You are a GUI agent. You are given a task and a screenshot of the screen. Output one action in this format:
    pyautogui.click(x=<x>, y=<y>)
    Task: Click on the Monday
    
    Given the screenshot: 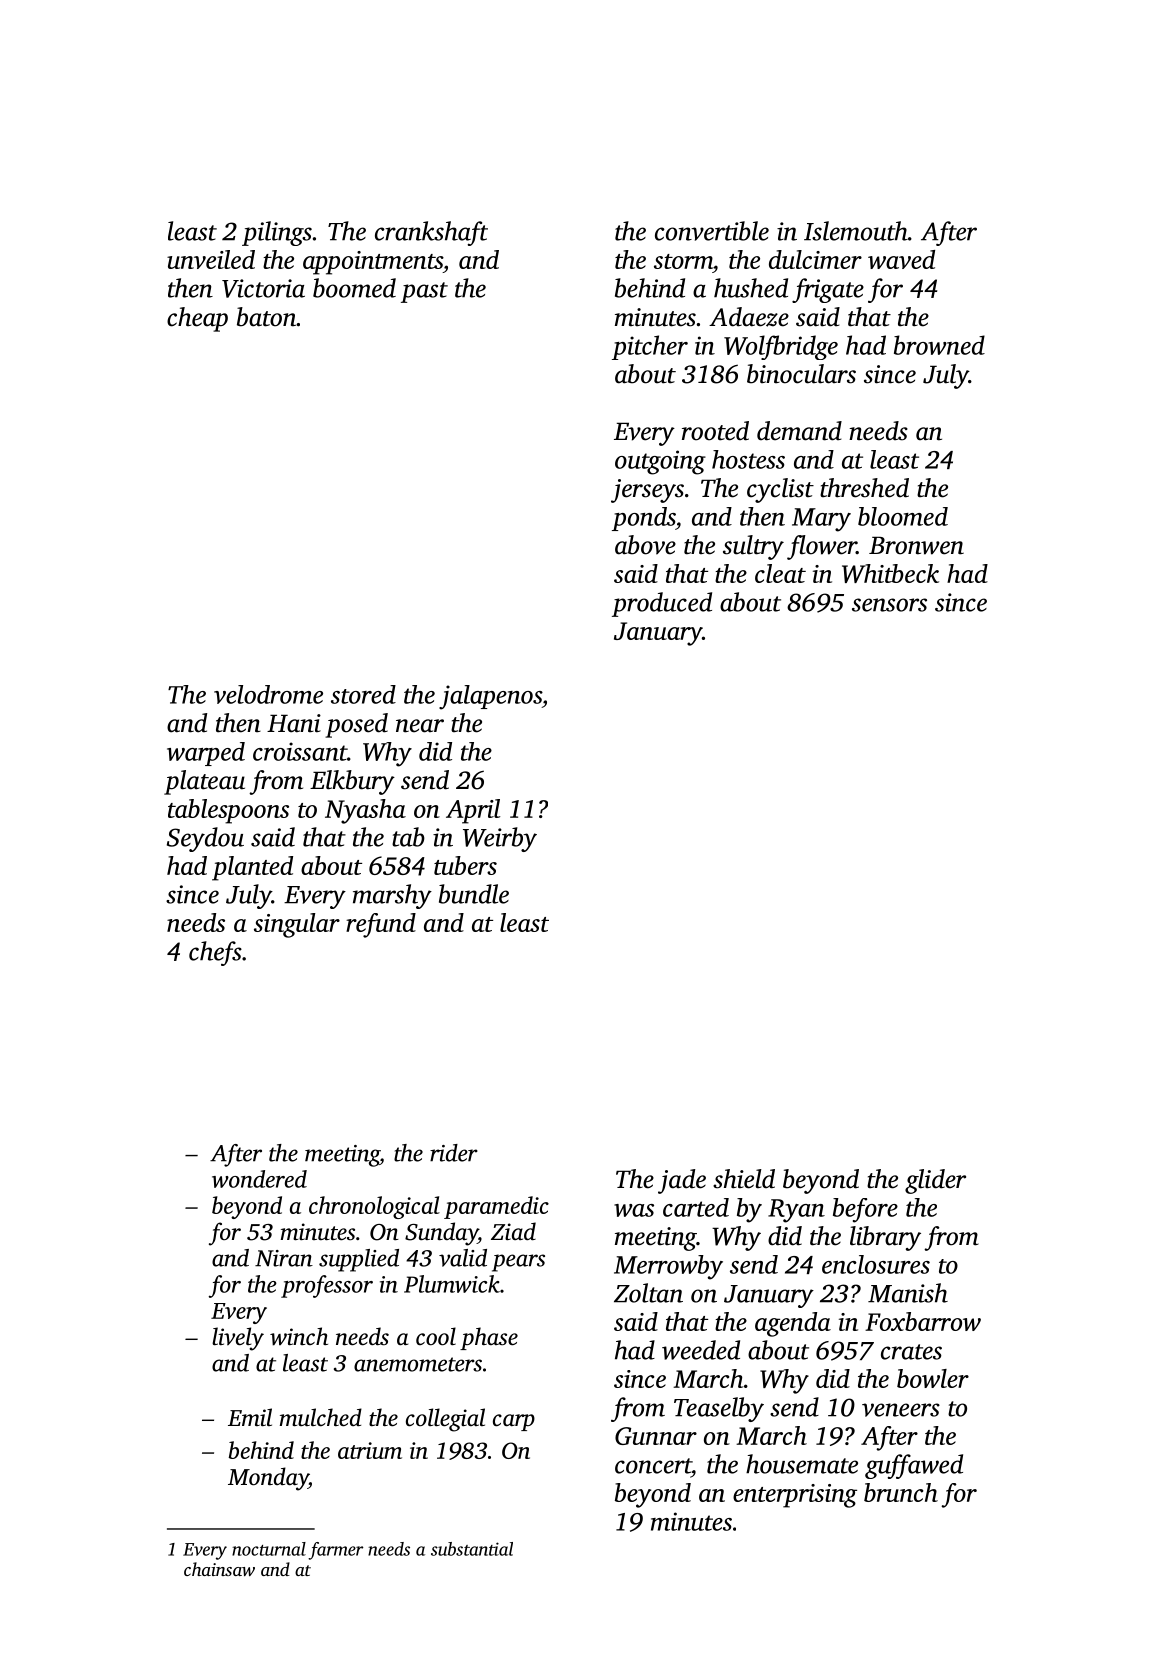 What is the action you would take?
    pyautogui.click(x=268, y=1479)
